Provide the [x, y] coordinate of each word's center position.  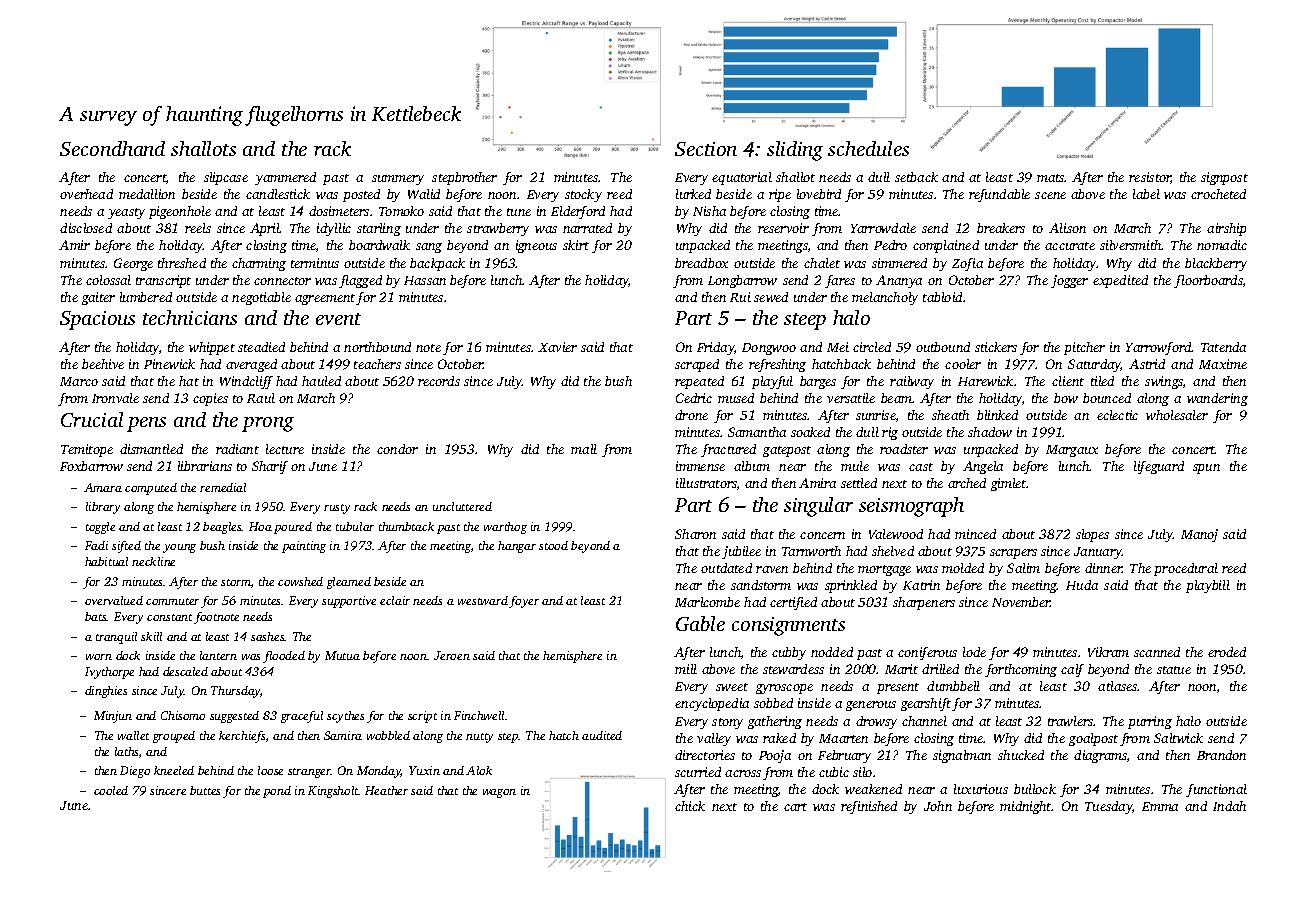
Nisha [709, 211]
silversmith [1131, 245]
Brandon [1221, 755]
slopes [1092, 535]
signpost [1224, 178]
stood [553, 545]
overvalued [114, 600]
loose [270, 770]
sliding [795, 151]
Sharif [270, 467]
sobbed [773, 703]
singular [818, 507]
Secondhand [112, 148]
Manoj [1199, 535]
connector [282, 281]
